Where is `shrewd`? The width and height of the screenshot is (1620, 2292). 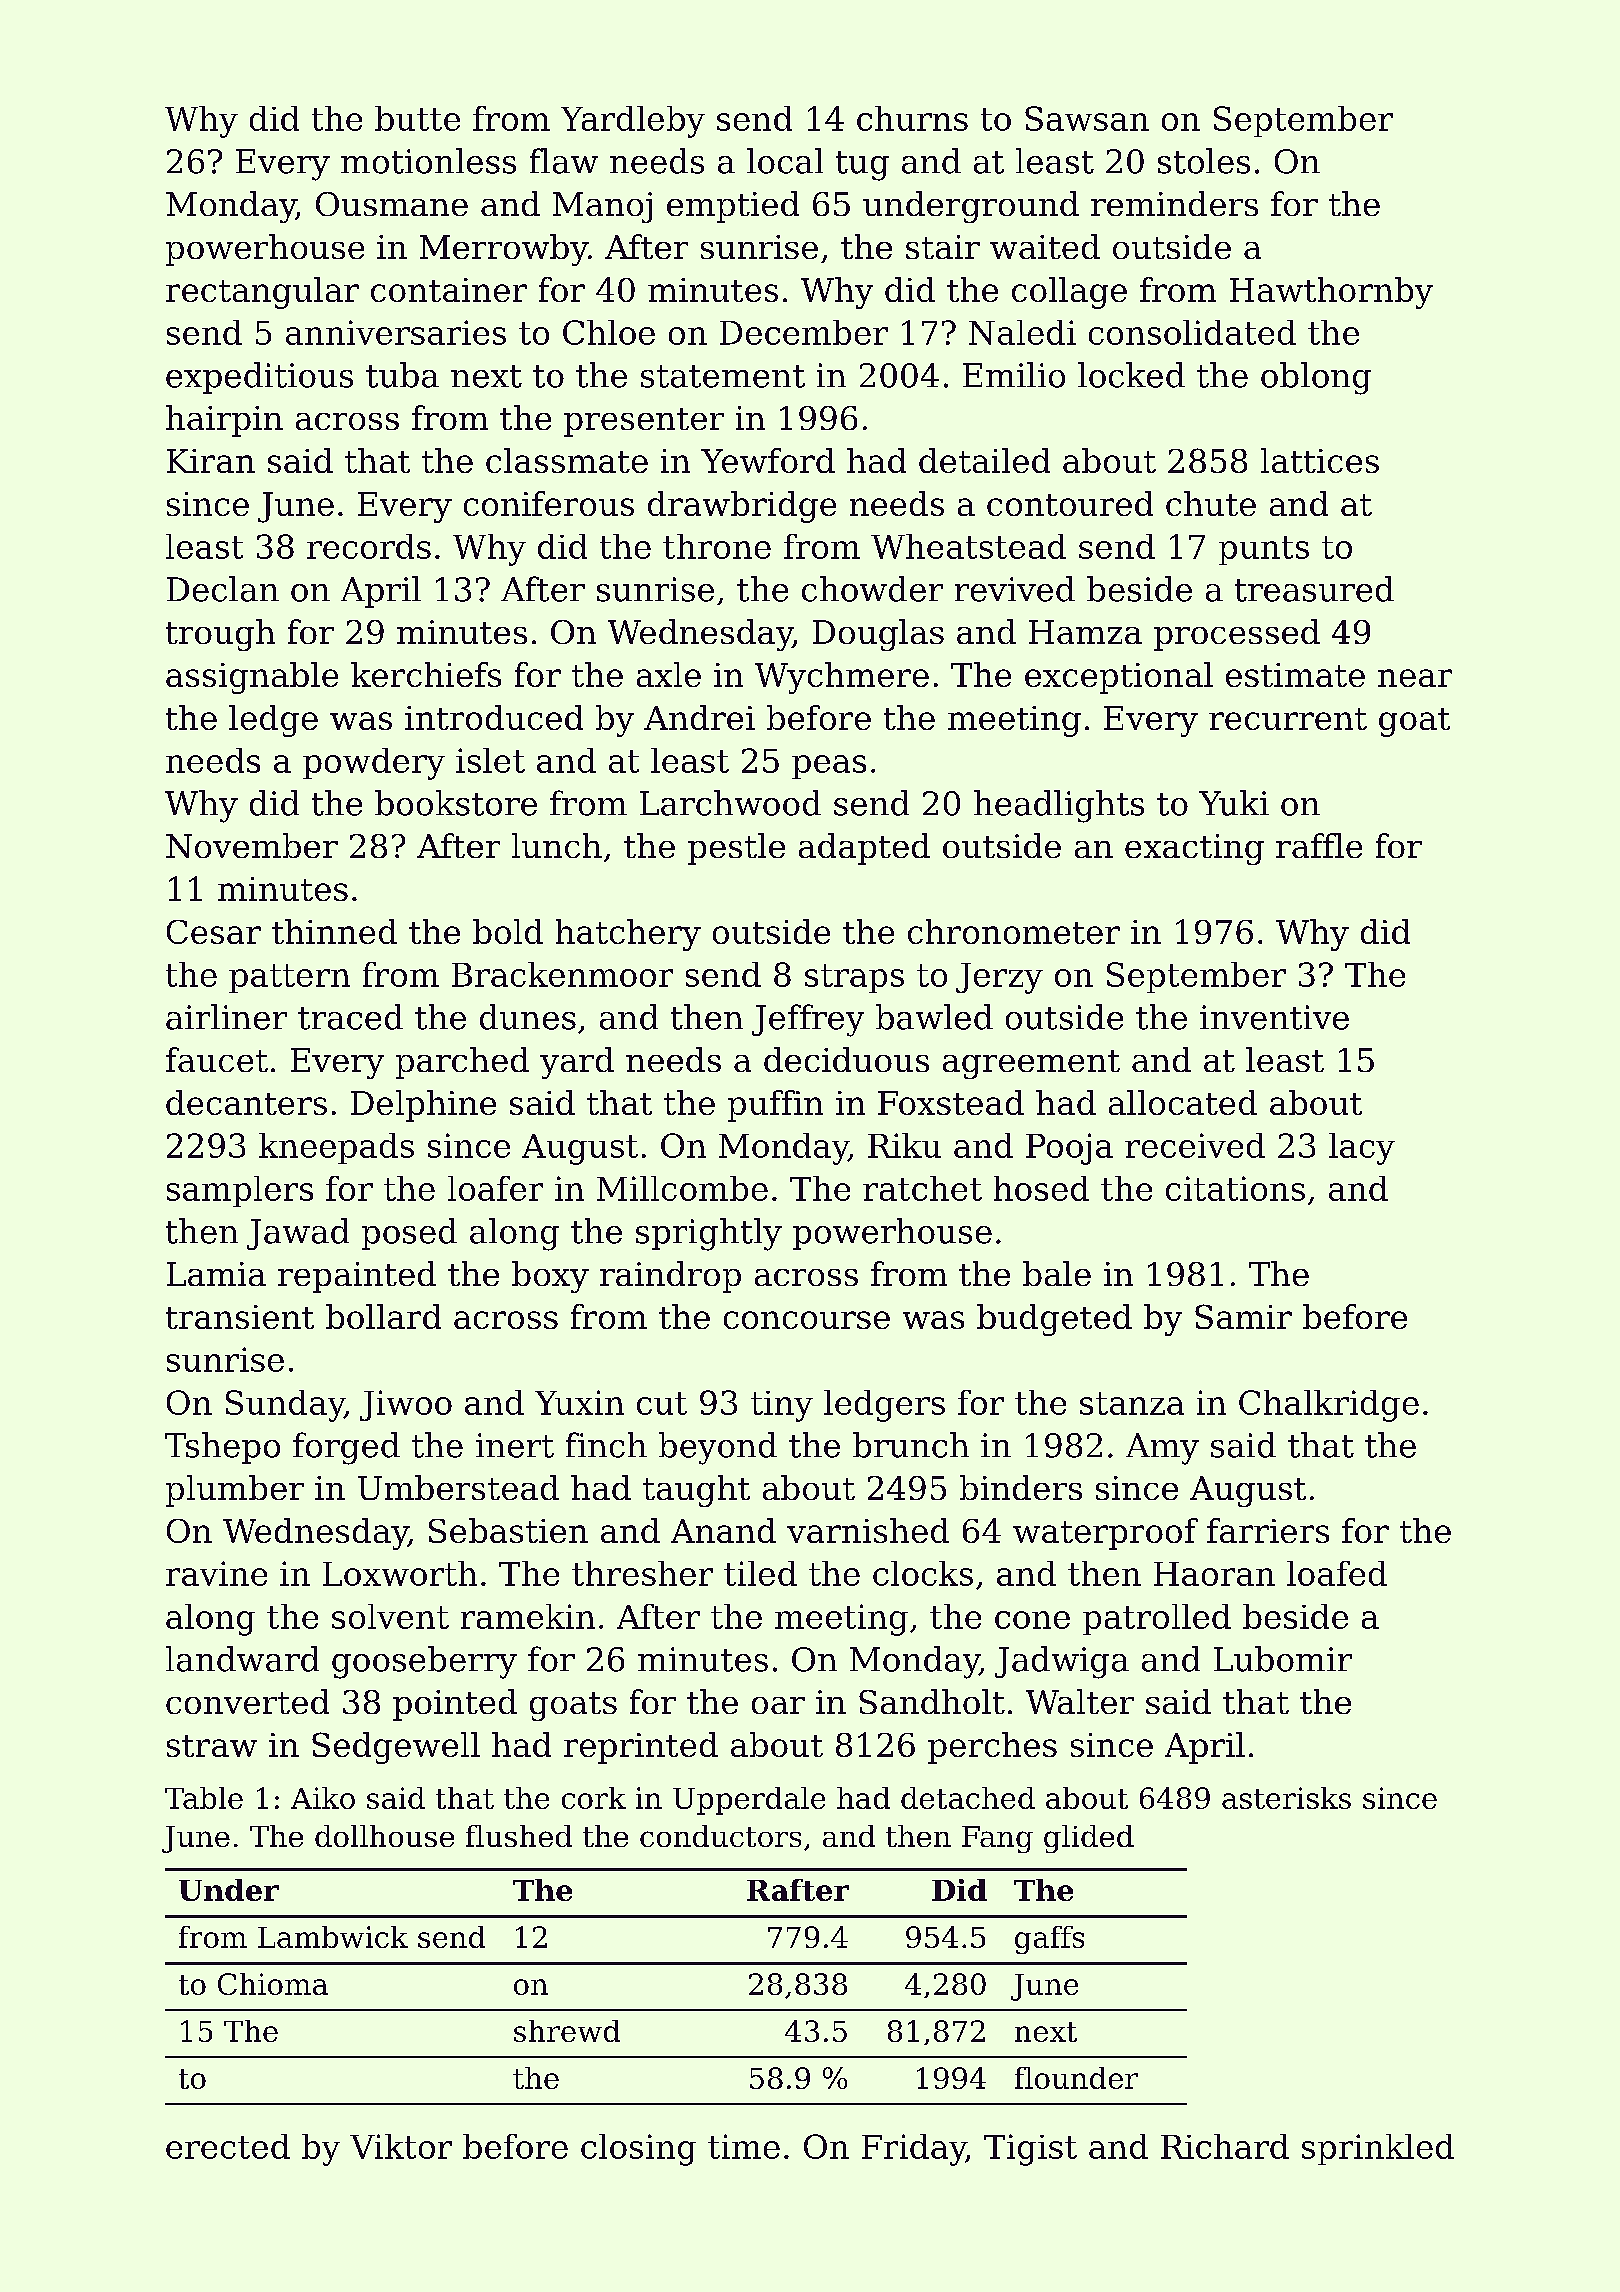
shrewd is located at coordinates (567, 2031).
